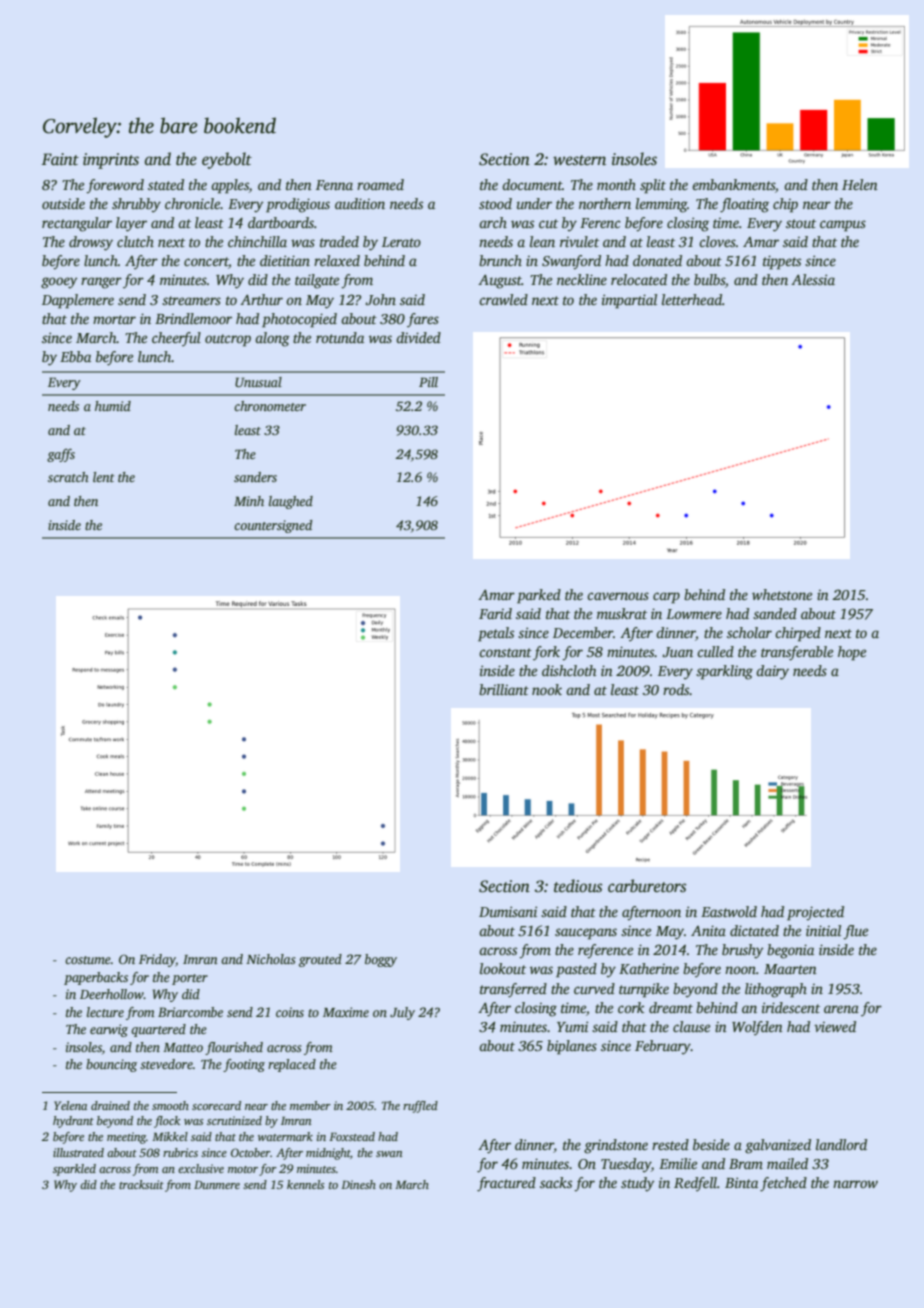  I want to click on audition, so click(360, 203).
